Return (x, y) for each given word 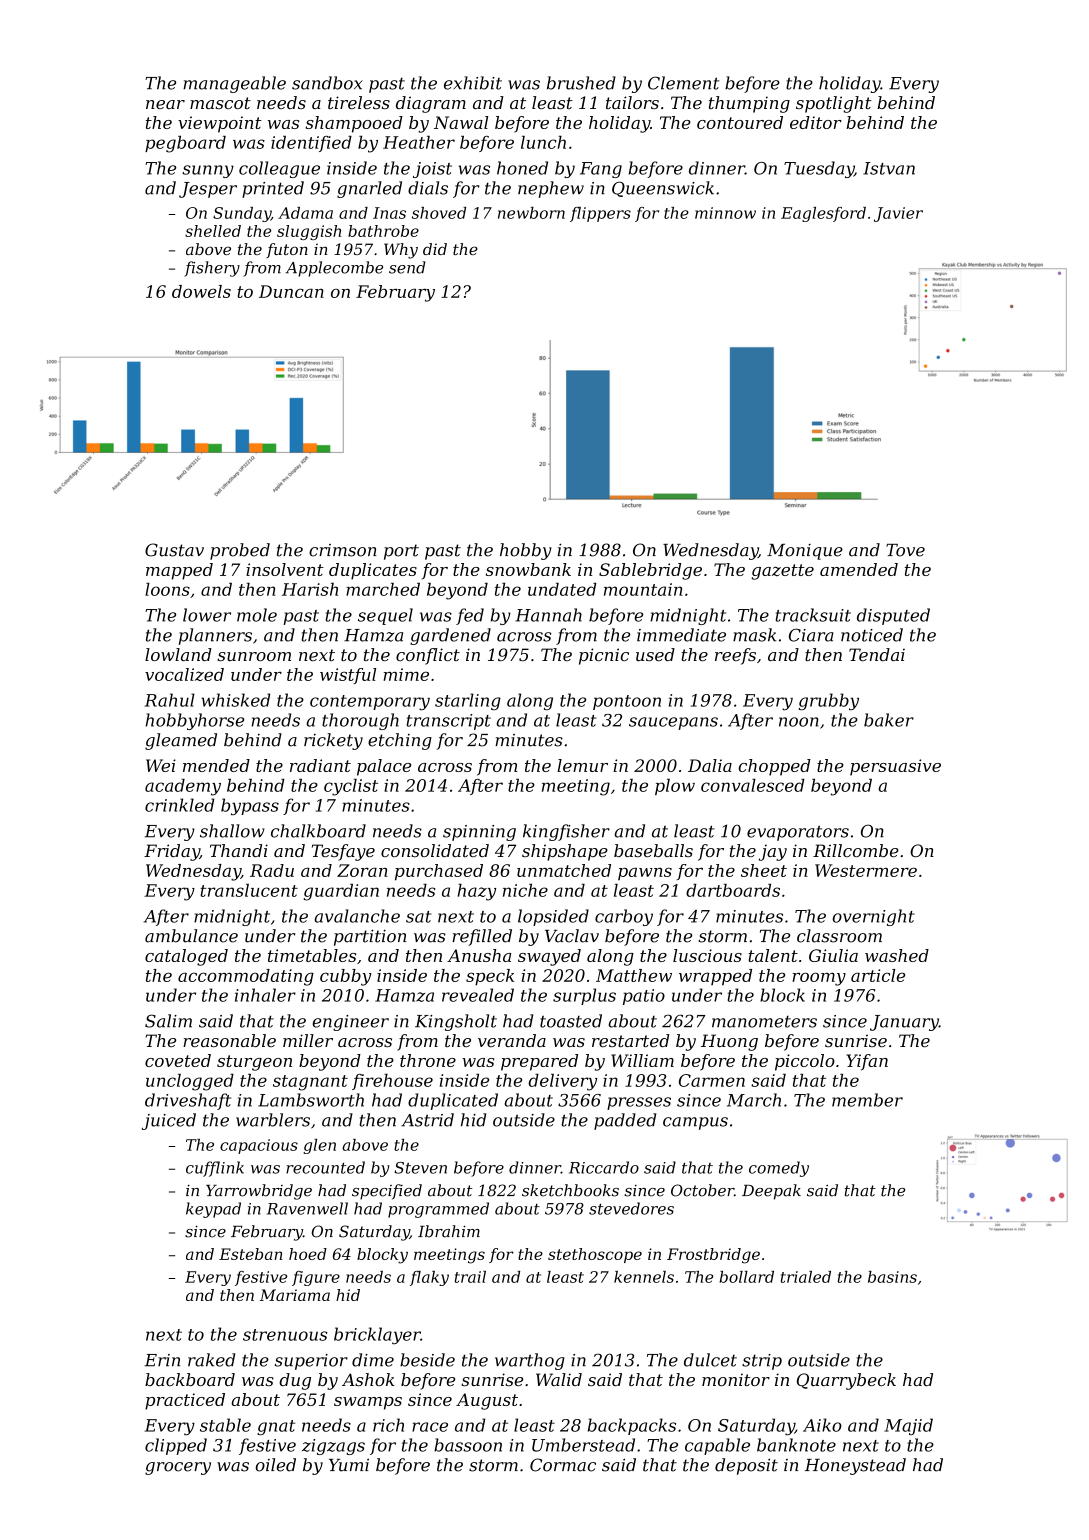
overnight (873, 917)
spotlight (834, 104)
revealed (478, 995)
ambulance (191, 936)
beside (427, 1360)
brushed (581, 83)
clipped (176, 1446)
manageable (234, 84)
